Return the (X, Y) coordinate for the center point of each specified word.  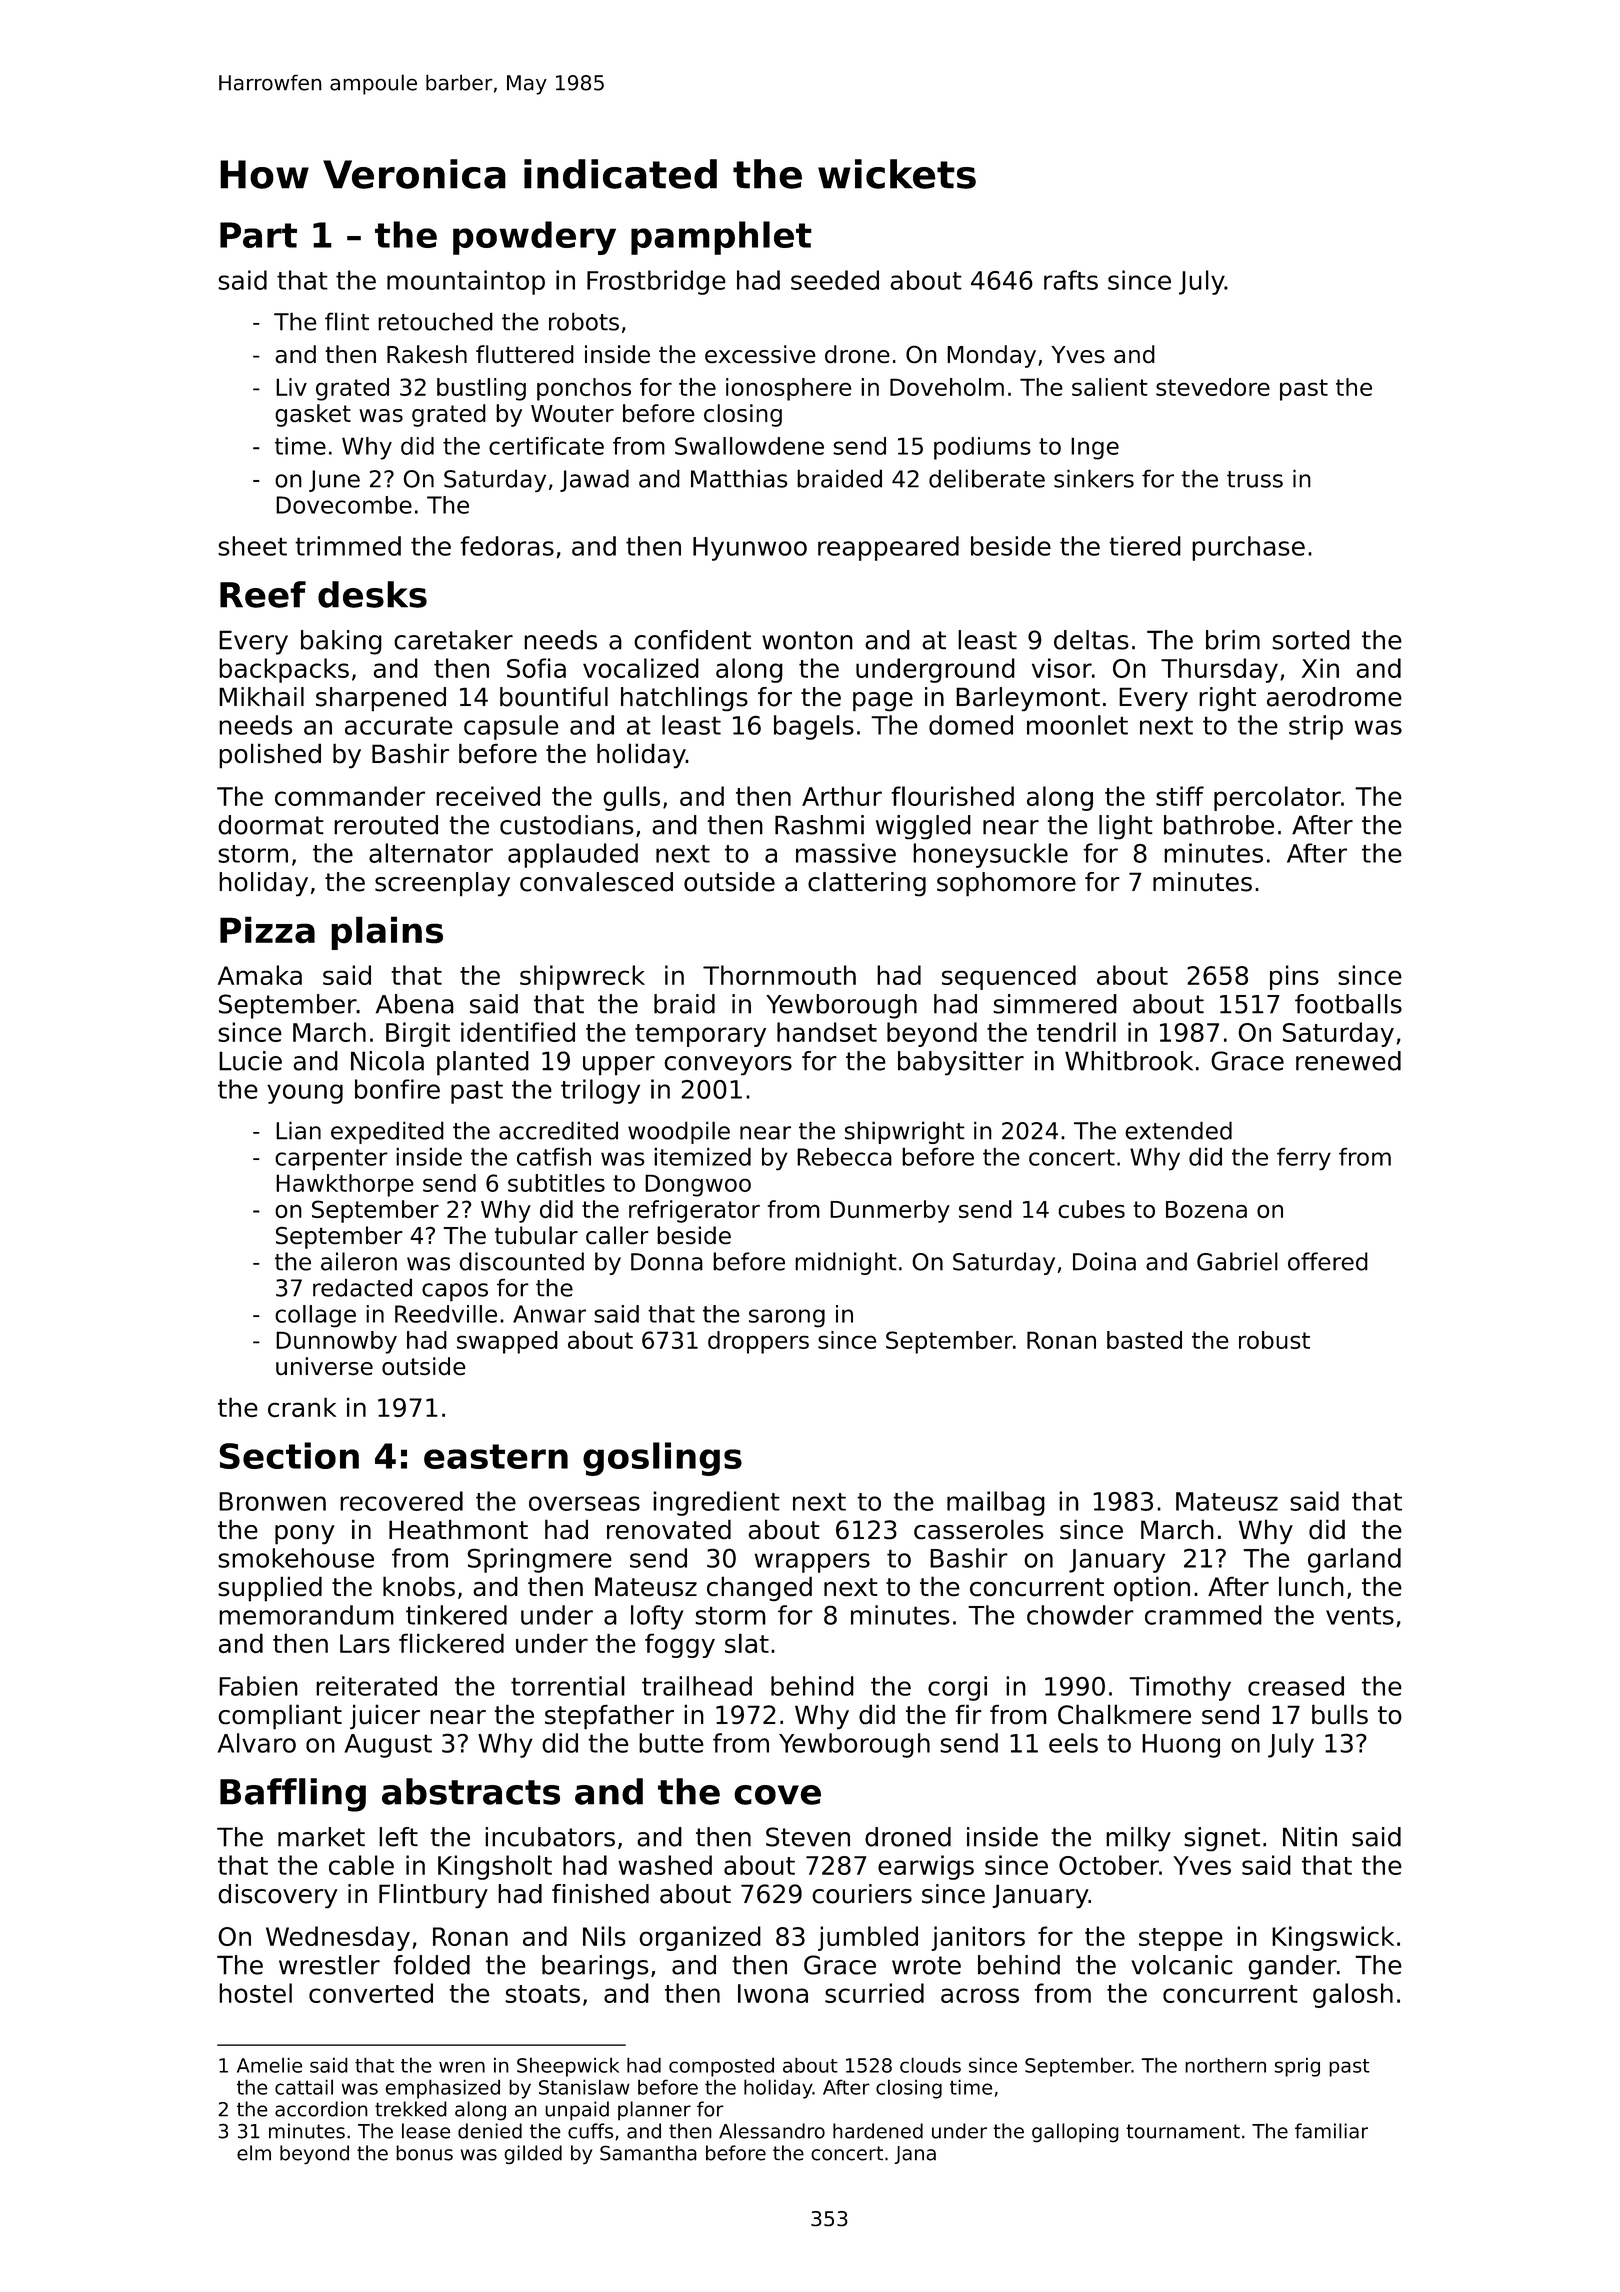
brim (1233, 640)
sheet (252, 546)
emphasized (442, 2089)
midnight (846, 1263)
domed (971, 725)
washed (665, 1865)
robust (1274, 1340)
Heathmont (458, 1529)
